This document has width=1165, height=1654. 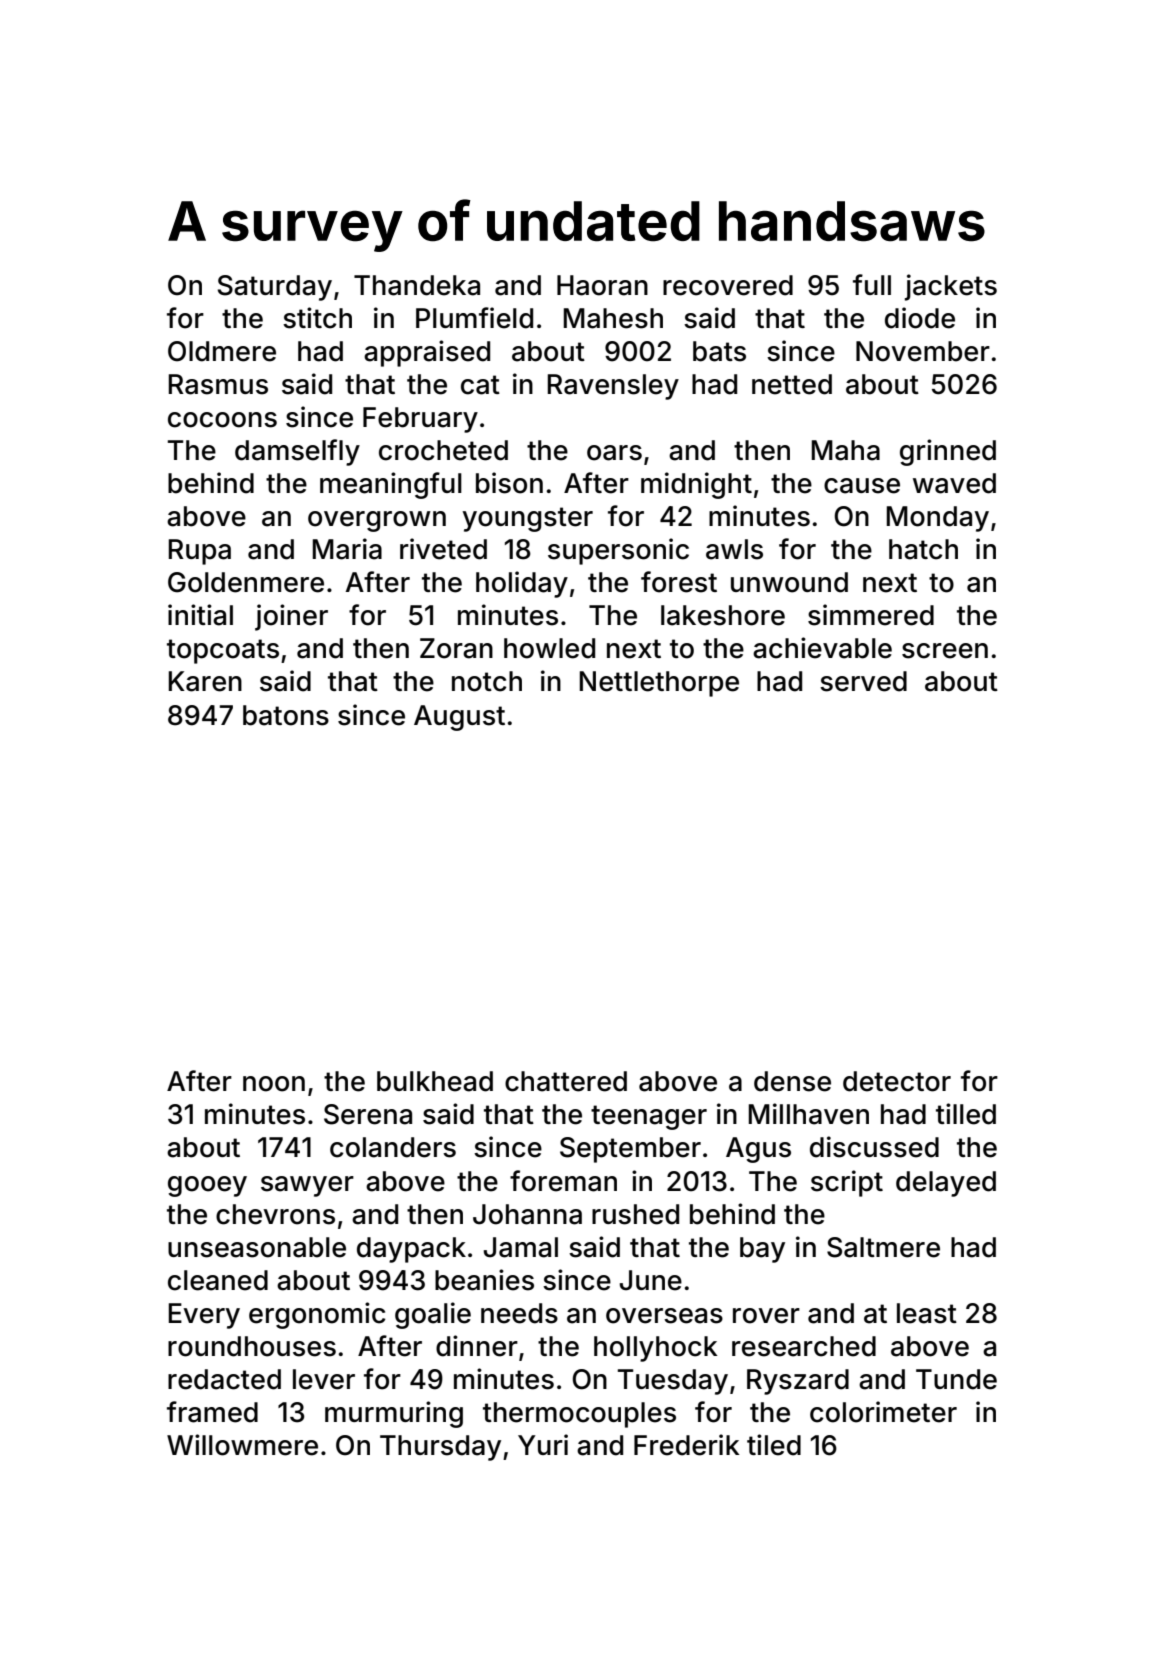 What do you see at coordinates (242, 1445) in the document?
I see `Willowmere` at bounding box center [242, 1445].
